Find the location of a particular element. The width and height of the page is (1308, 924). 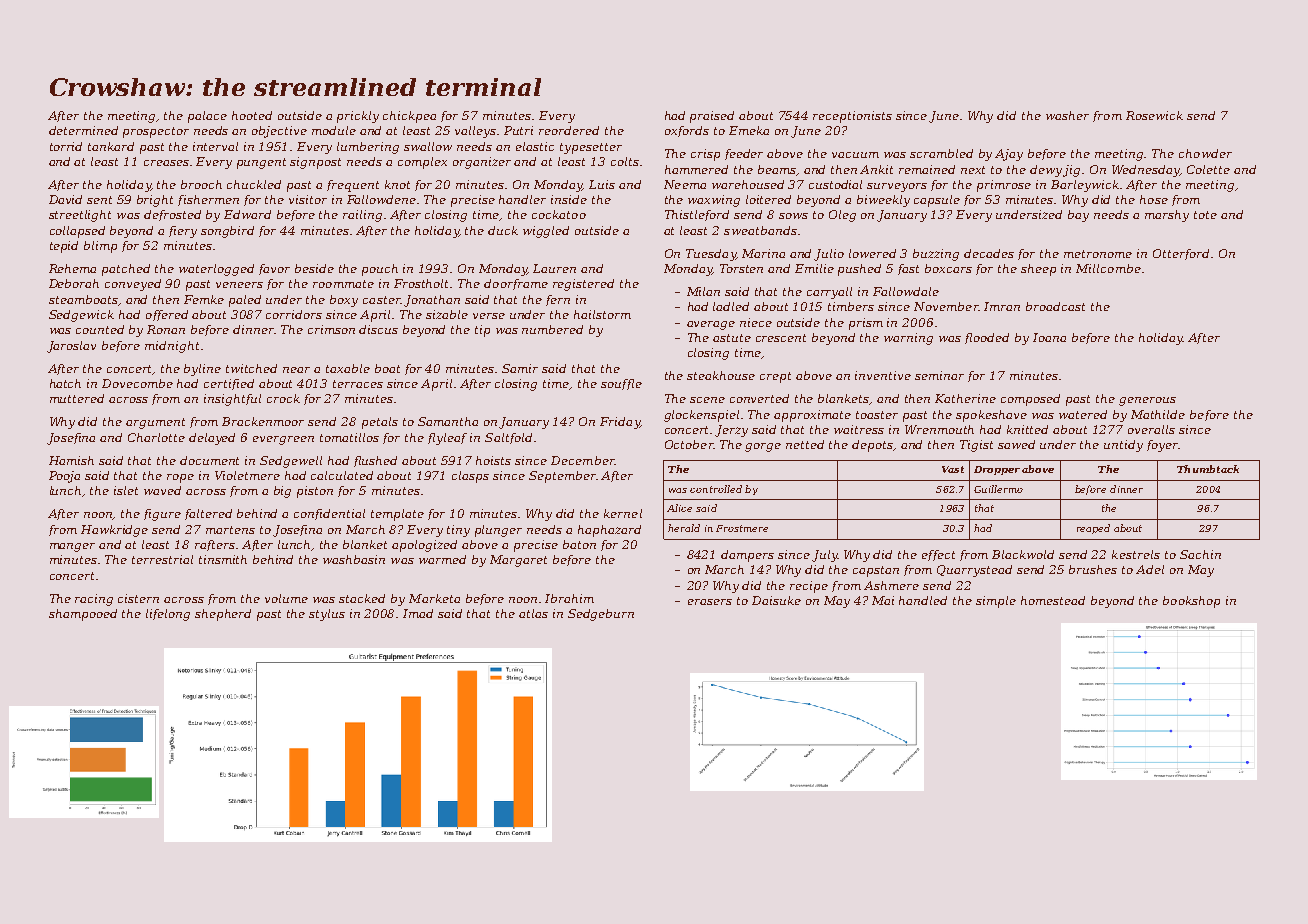

custodial is located at coordinates (835, 184).
